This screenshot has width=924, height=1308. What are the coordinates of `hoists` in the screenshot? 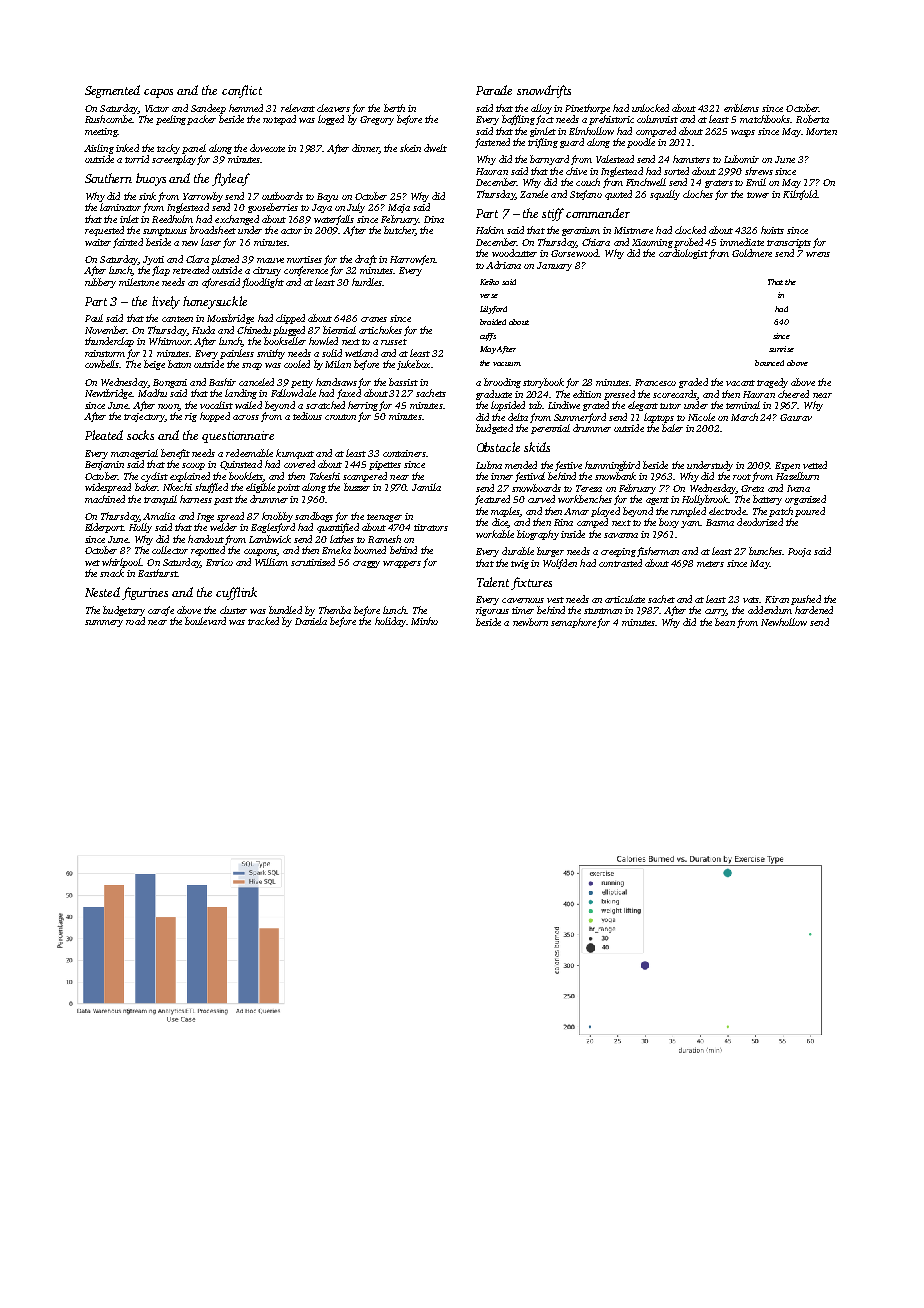 It's located at (772, 230).
